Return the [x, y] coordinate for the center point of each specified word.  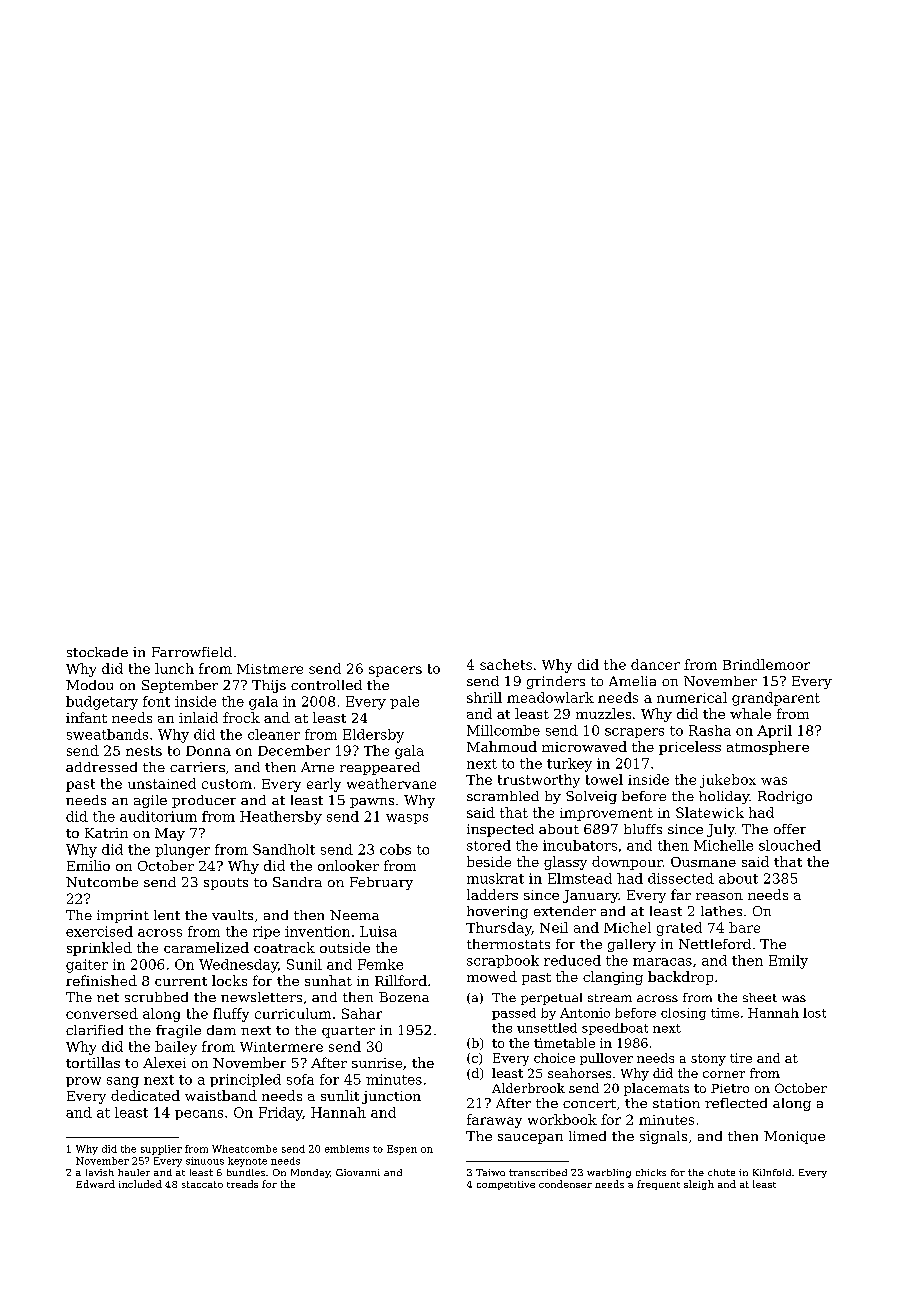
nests [144, 751]
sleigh [699, 1185]
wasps [407, 819]
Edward [95, 1184]
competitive [506, 1185]
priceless [690, 748]
